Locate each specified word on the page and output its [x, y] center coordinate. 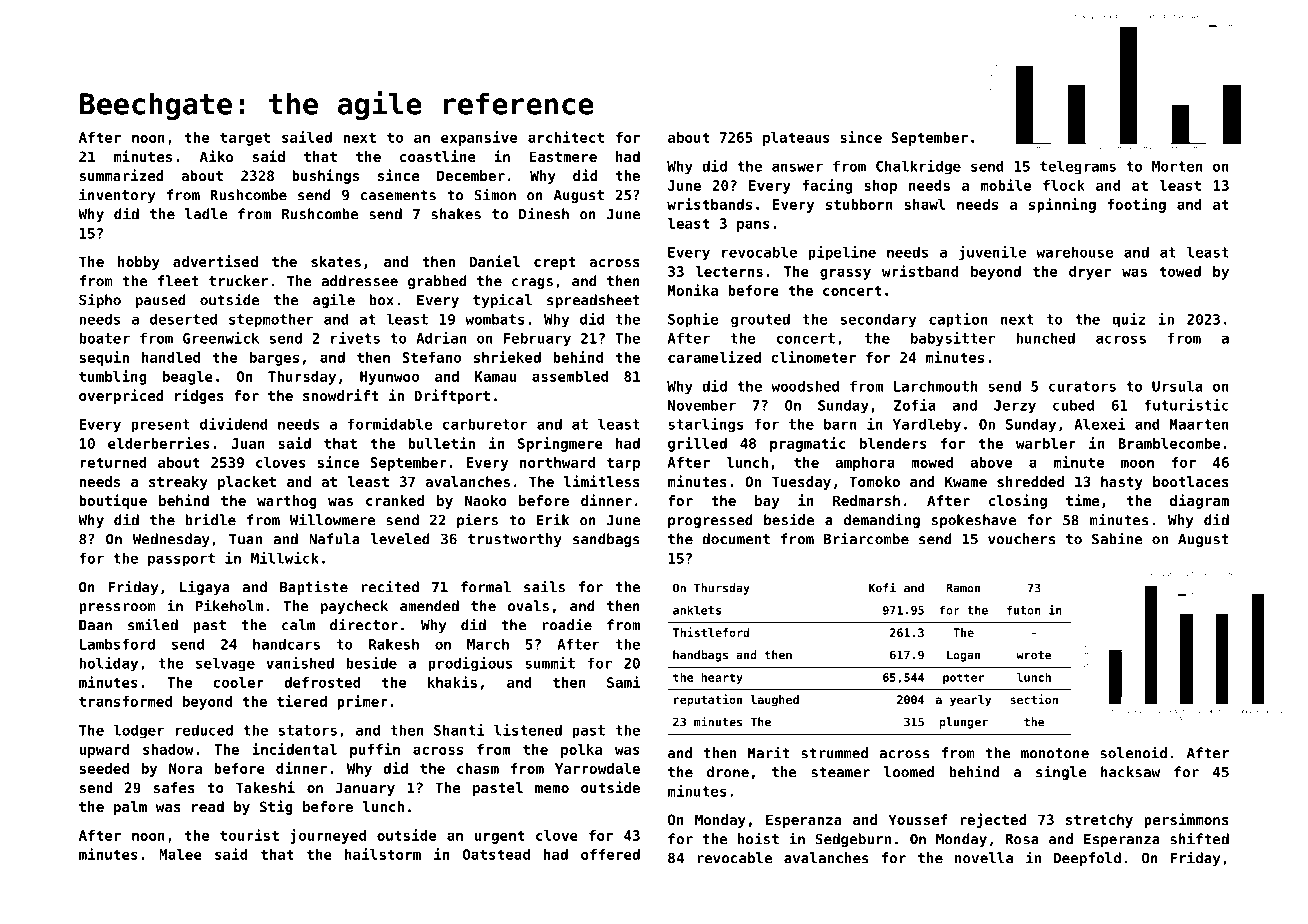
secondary [878, 320]
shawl [925, 204]
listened [528, 730]
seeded [104, 768]
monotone [1055, 753]
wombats [495, 319]
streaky [178, 483]
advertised [215, 261]
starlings [706, 425]
